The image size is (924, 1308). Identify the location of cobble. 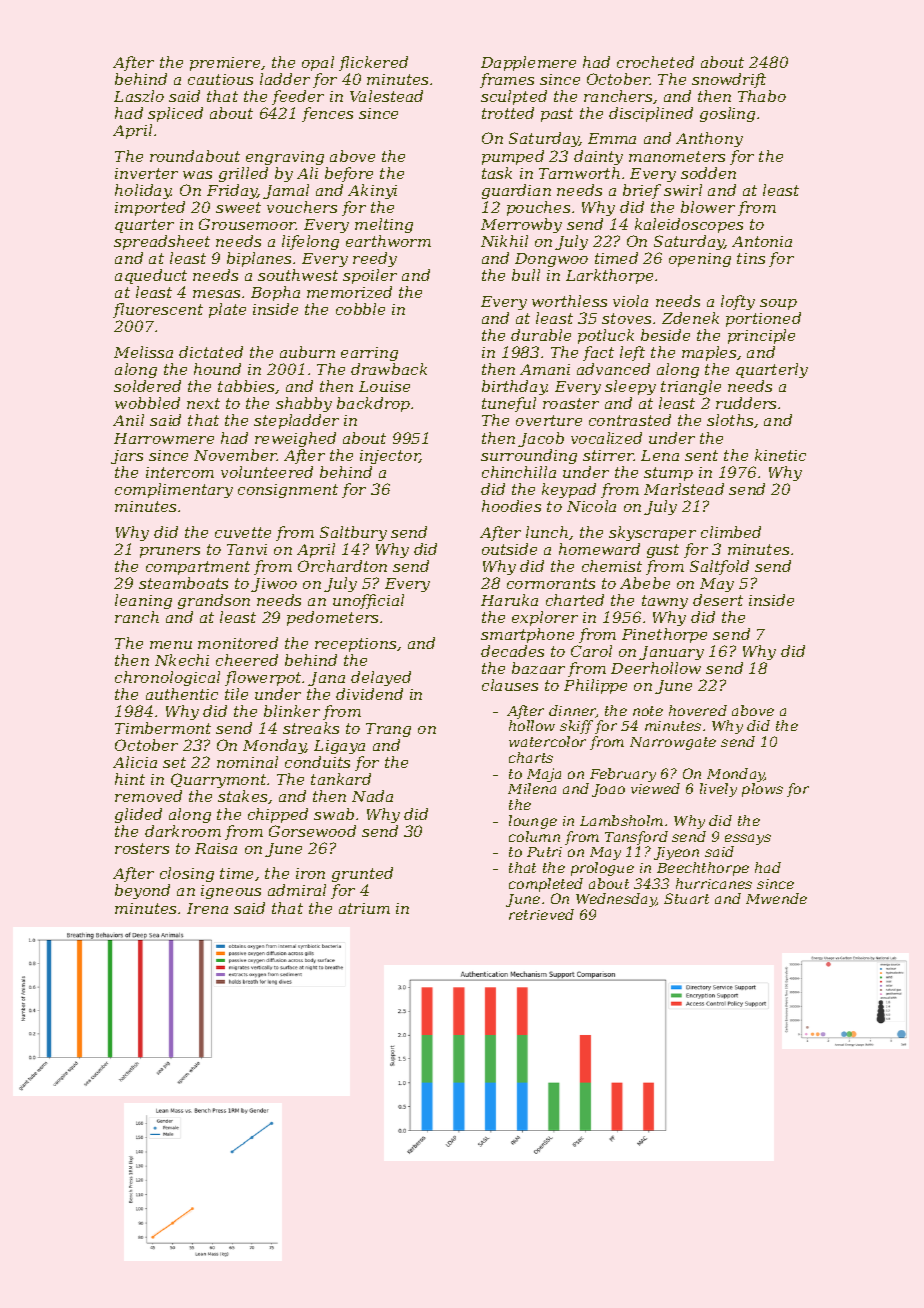
(360, 309).
